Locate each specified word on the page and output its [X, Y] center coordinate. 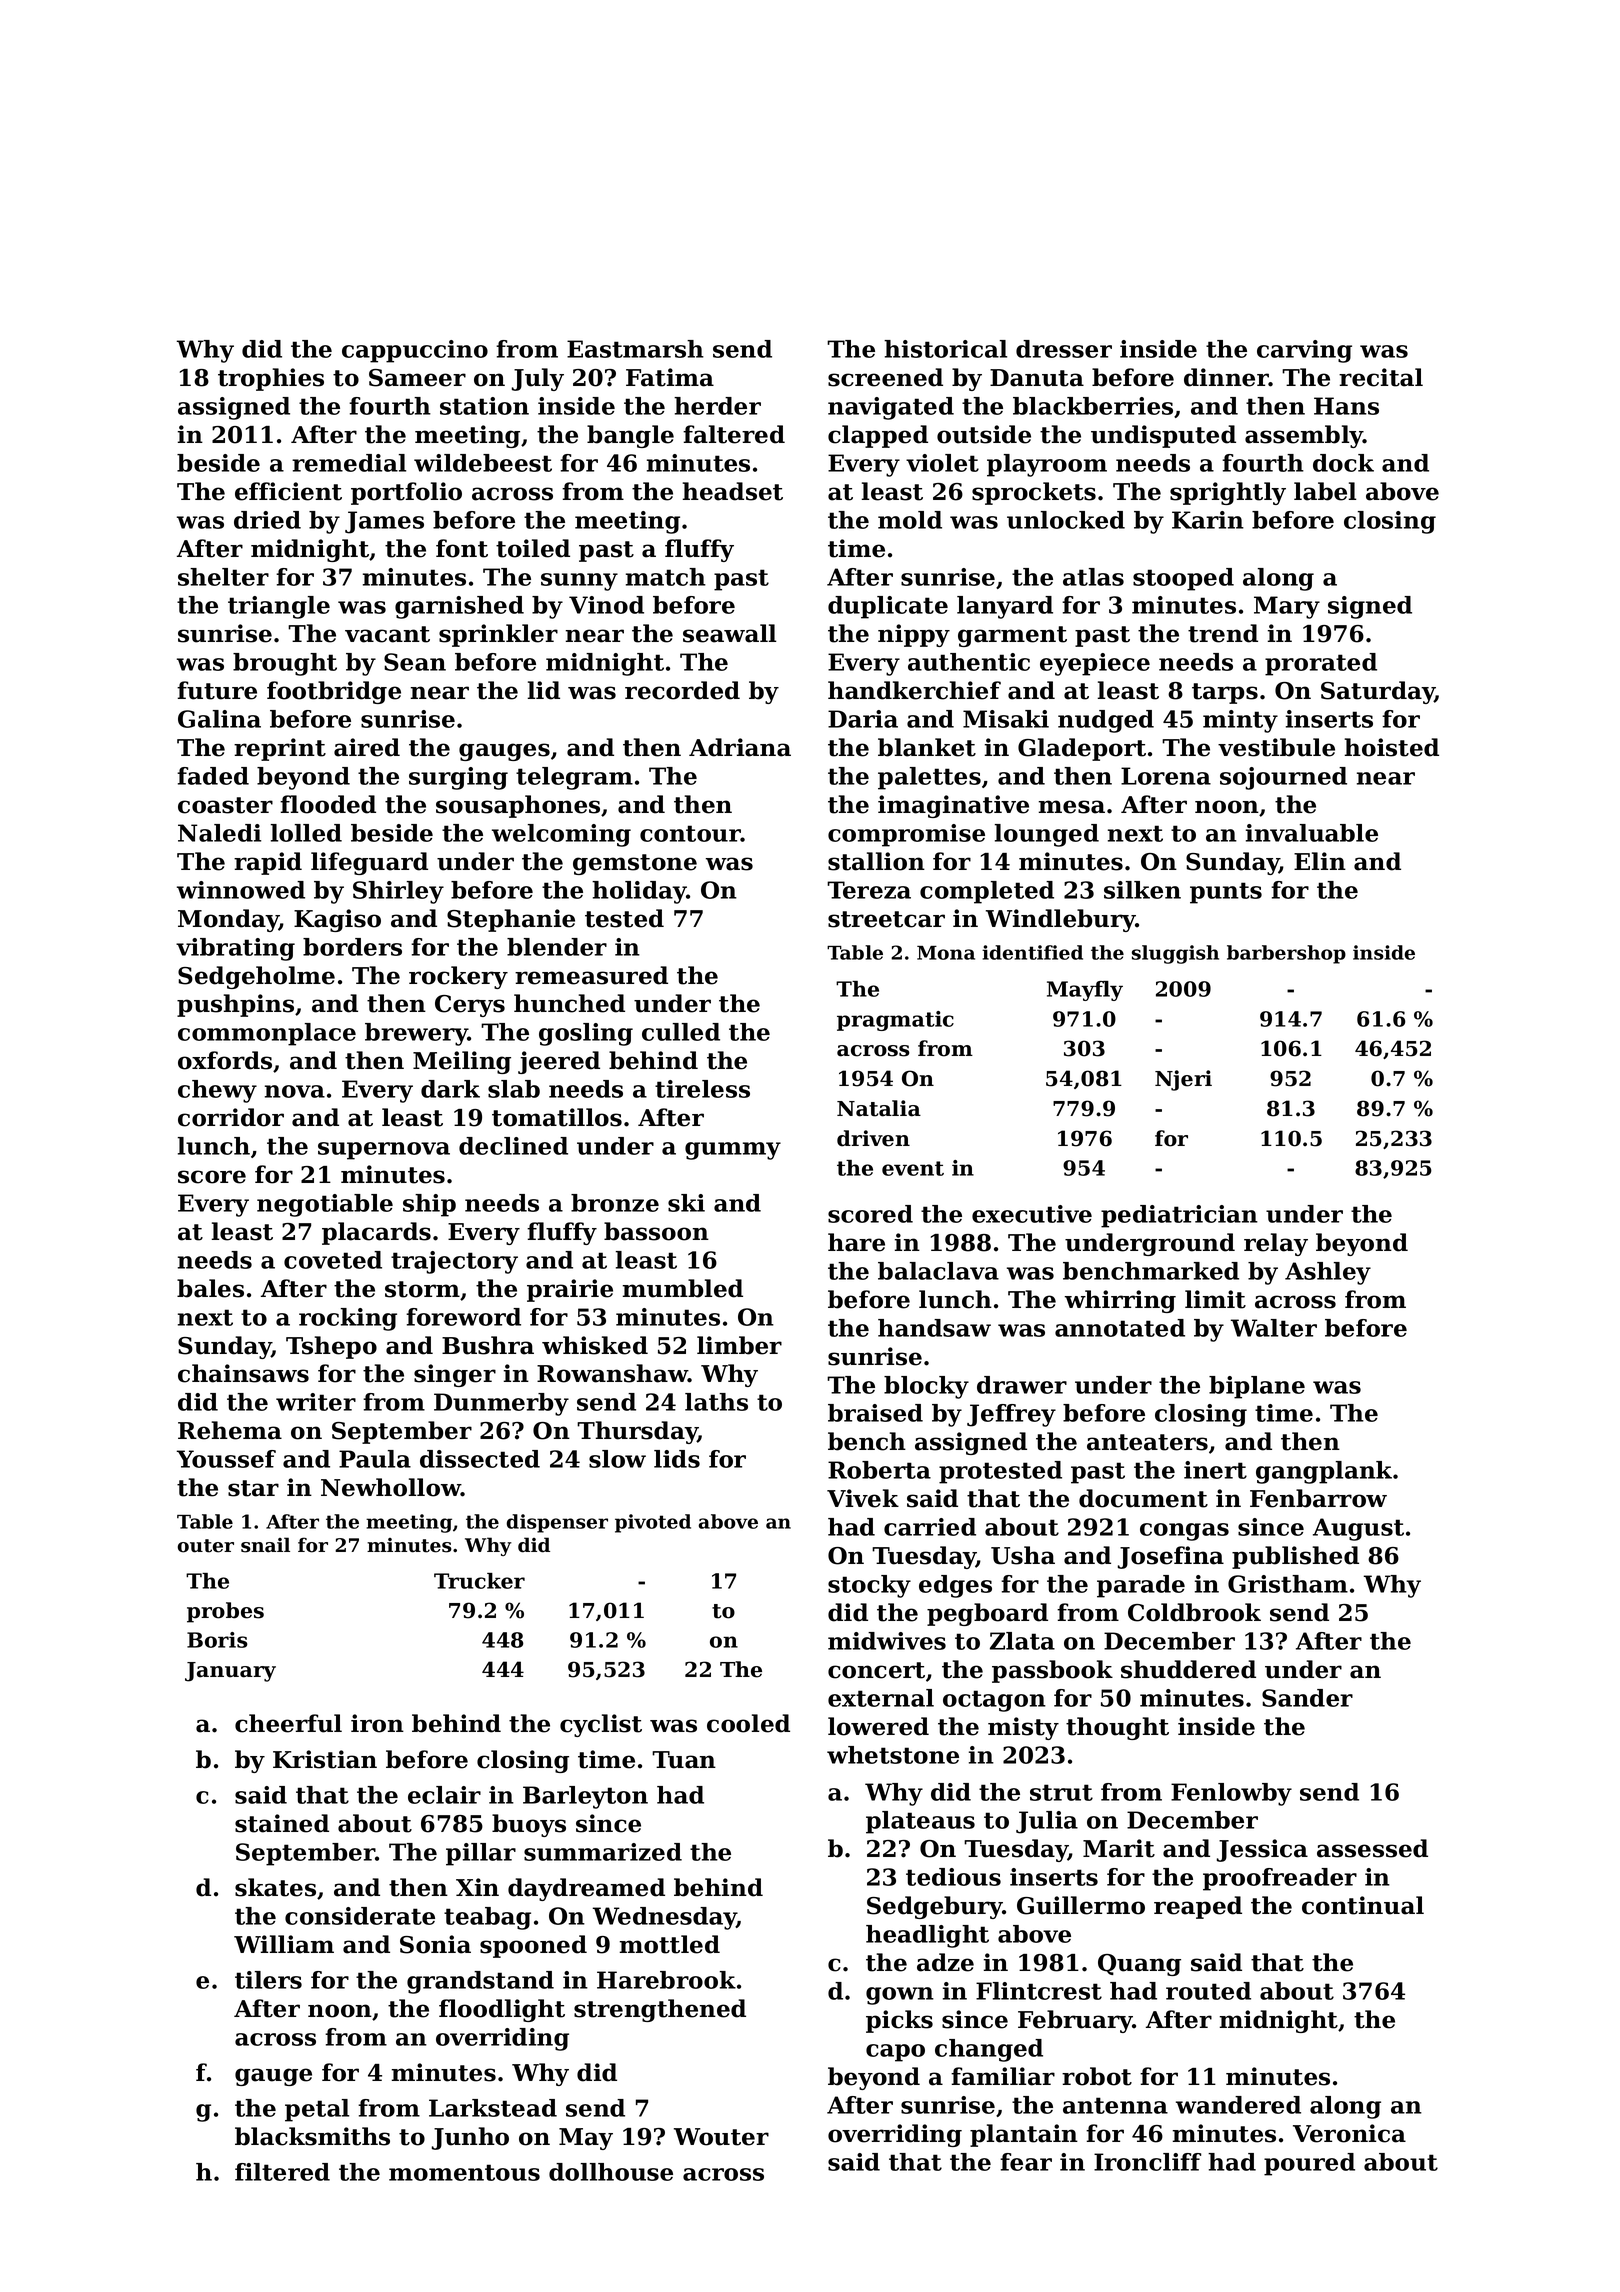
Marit [1119, 1848]
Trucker [479, 1581]
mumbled [683, 1288]
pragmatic [895, 1021]
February [1075, 2021]
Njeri [1183, 1080]
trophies [271, 379]
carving [1304, 351]
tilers [268, 1980]
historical [945, 349]
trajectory [454, 1262]
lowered [878, 1726]
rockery [458, 977]
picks [899, 2021]
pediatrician [1179, 1216]
